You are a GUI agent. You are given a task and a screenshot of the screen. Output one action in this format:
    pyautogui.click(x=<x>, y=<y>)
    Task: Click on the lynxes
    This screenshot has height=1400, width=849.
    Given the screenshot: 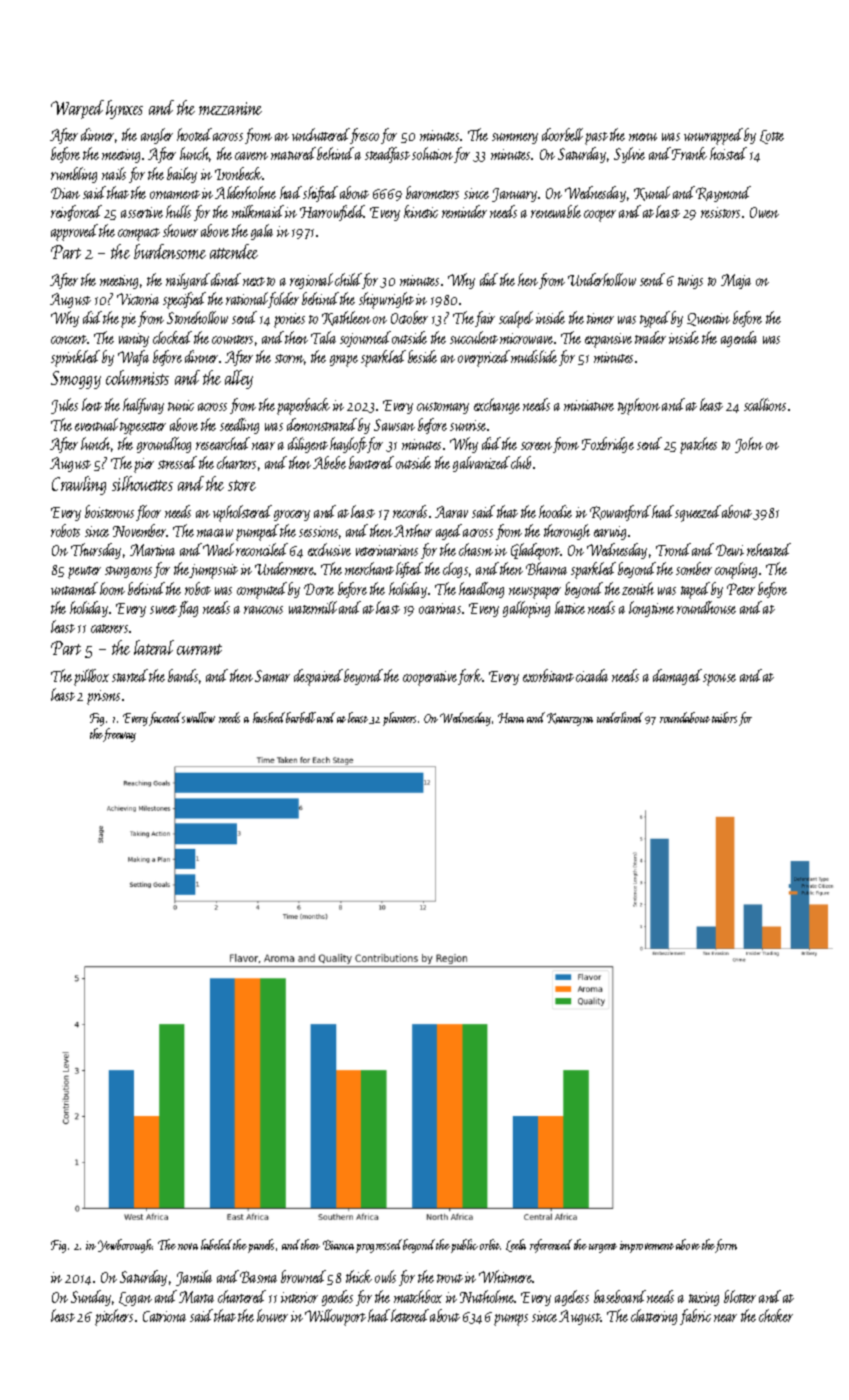 What is the action you would take?
    pyautogui.click(x=124, y=109)
